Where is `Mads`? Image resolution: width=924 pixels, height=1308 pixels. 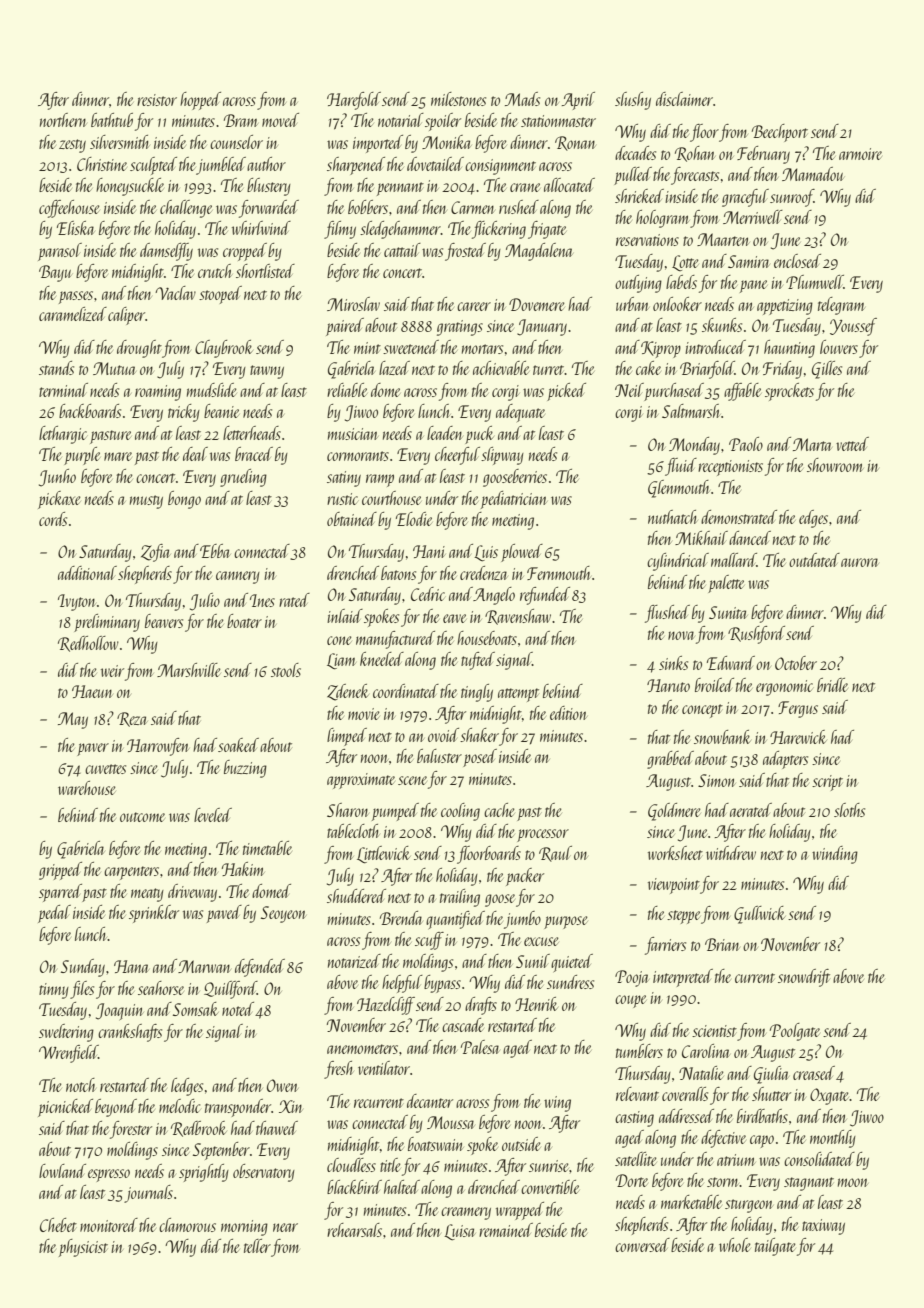 Mads is located at coordinates (522, 99).
